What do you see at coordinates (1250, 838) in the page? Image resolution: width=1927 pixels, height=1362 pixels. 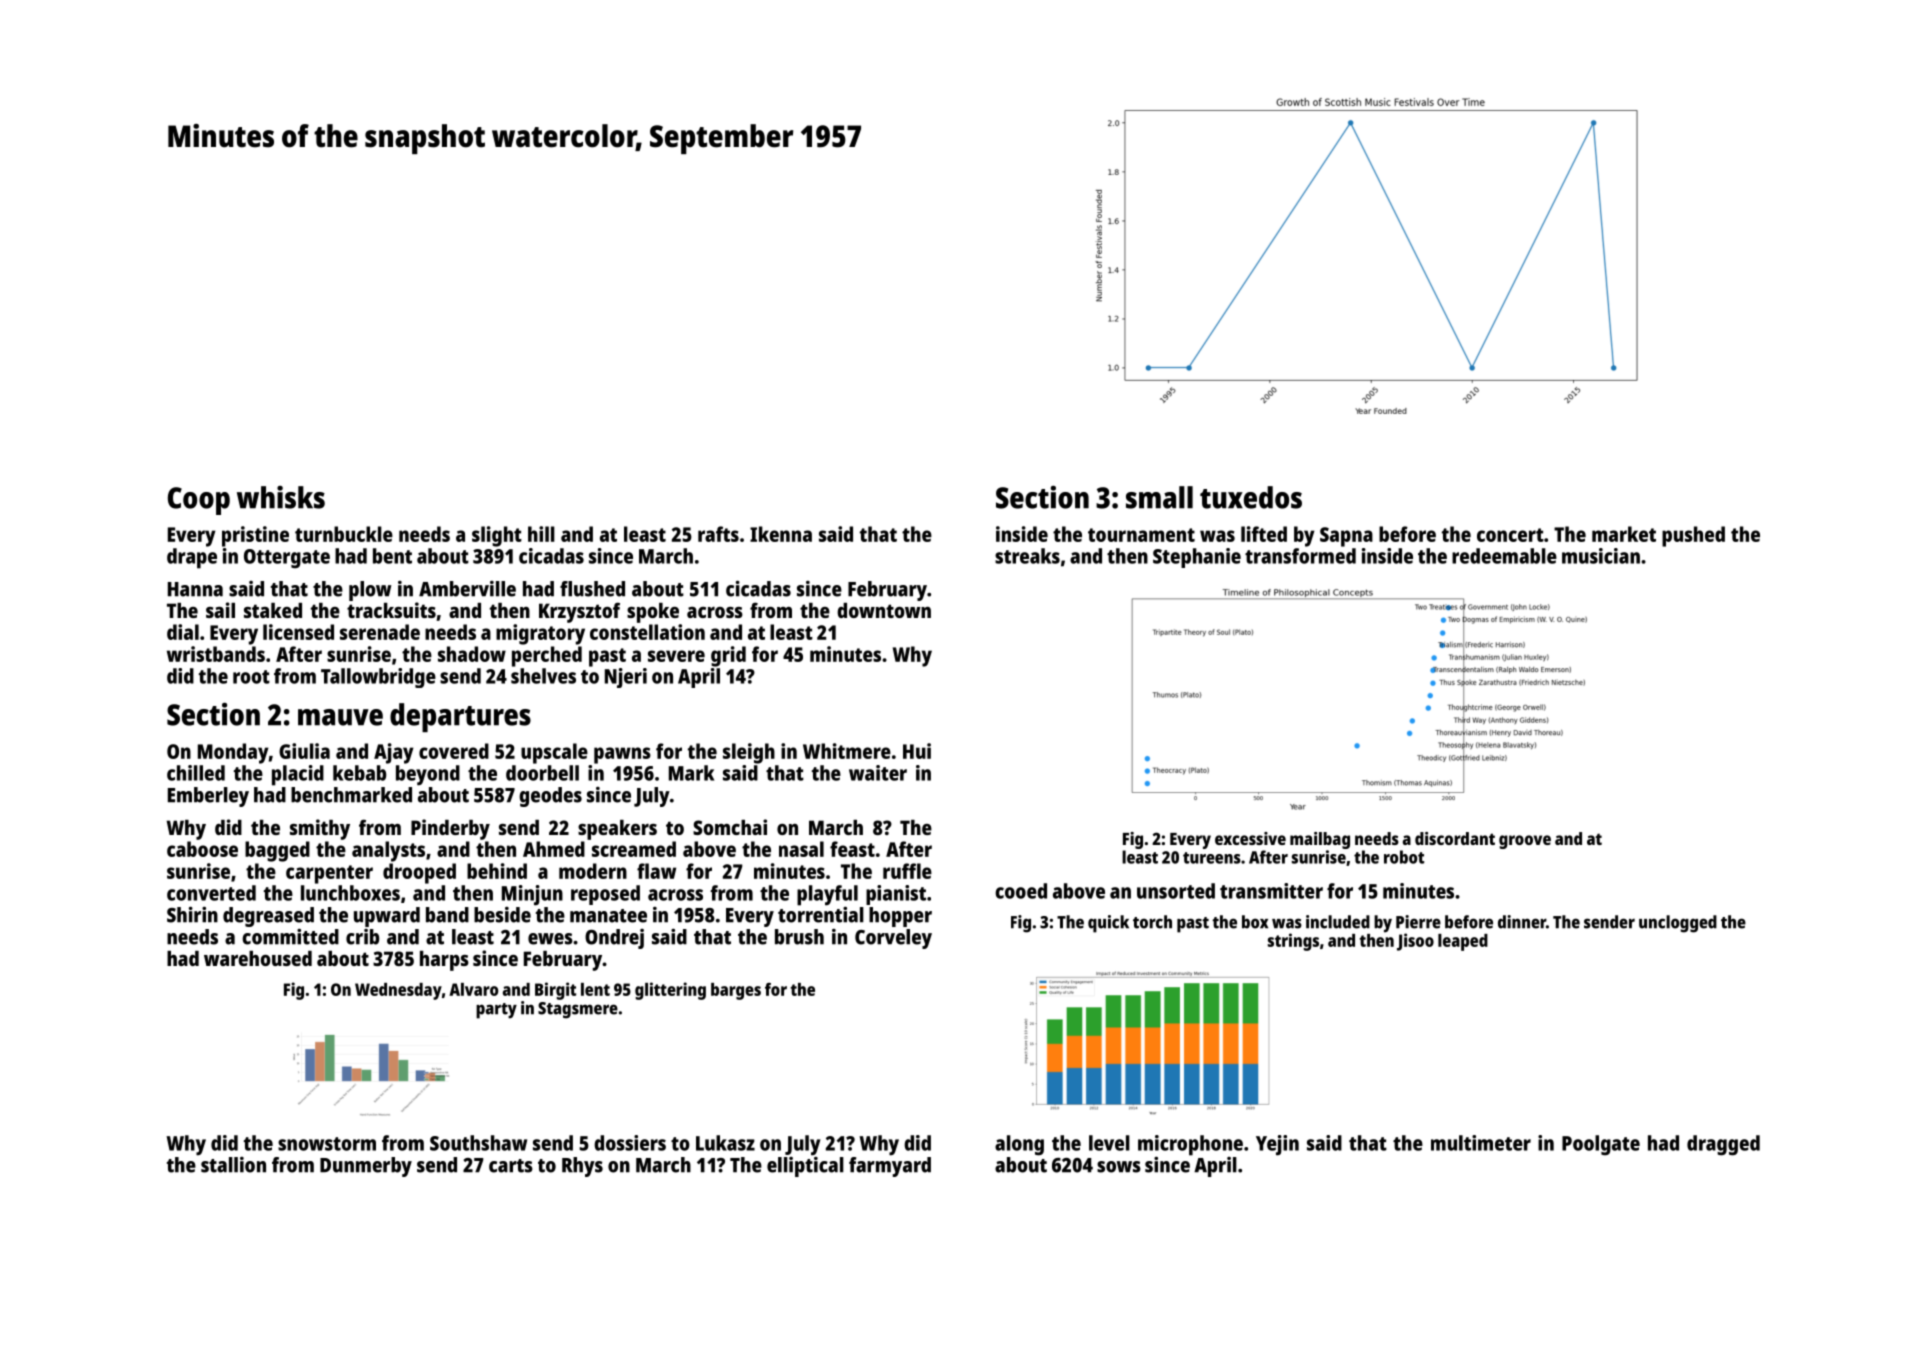 I see `excessive` at bounding box center [1250, 838].
